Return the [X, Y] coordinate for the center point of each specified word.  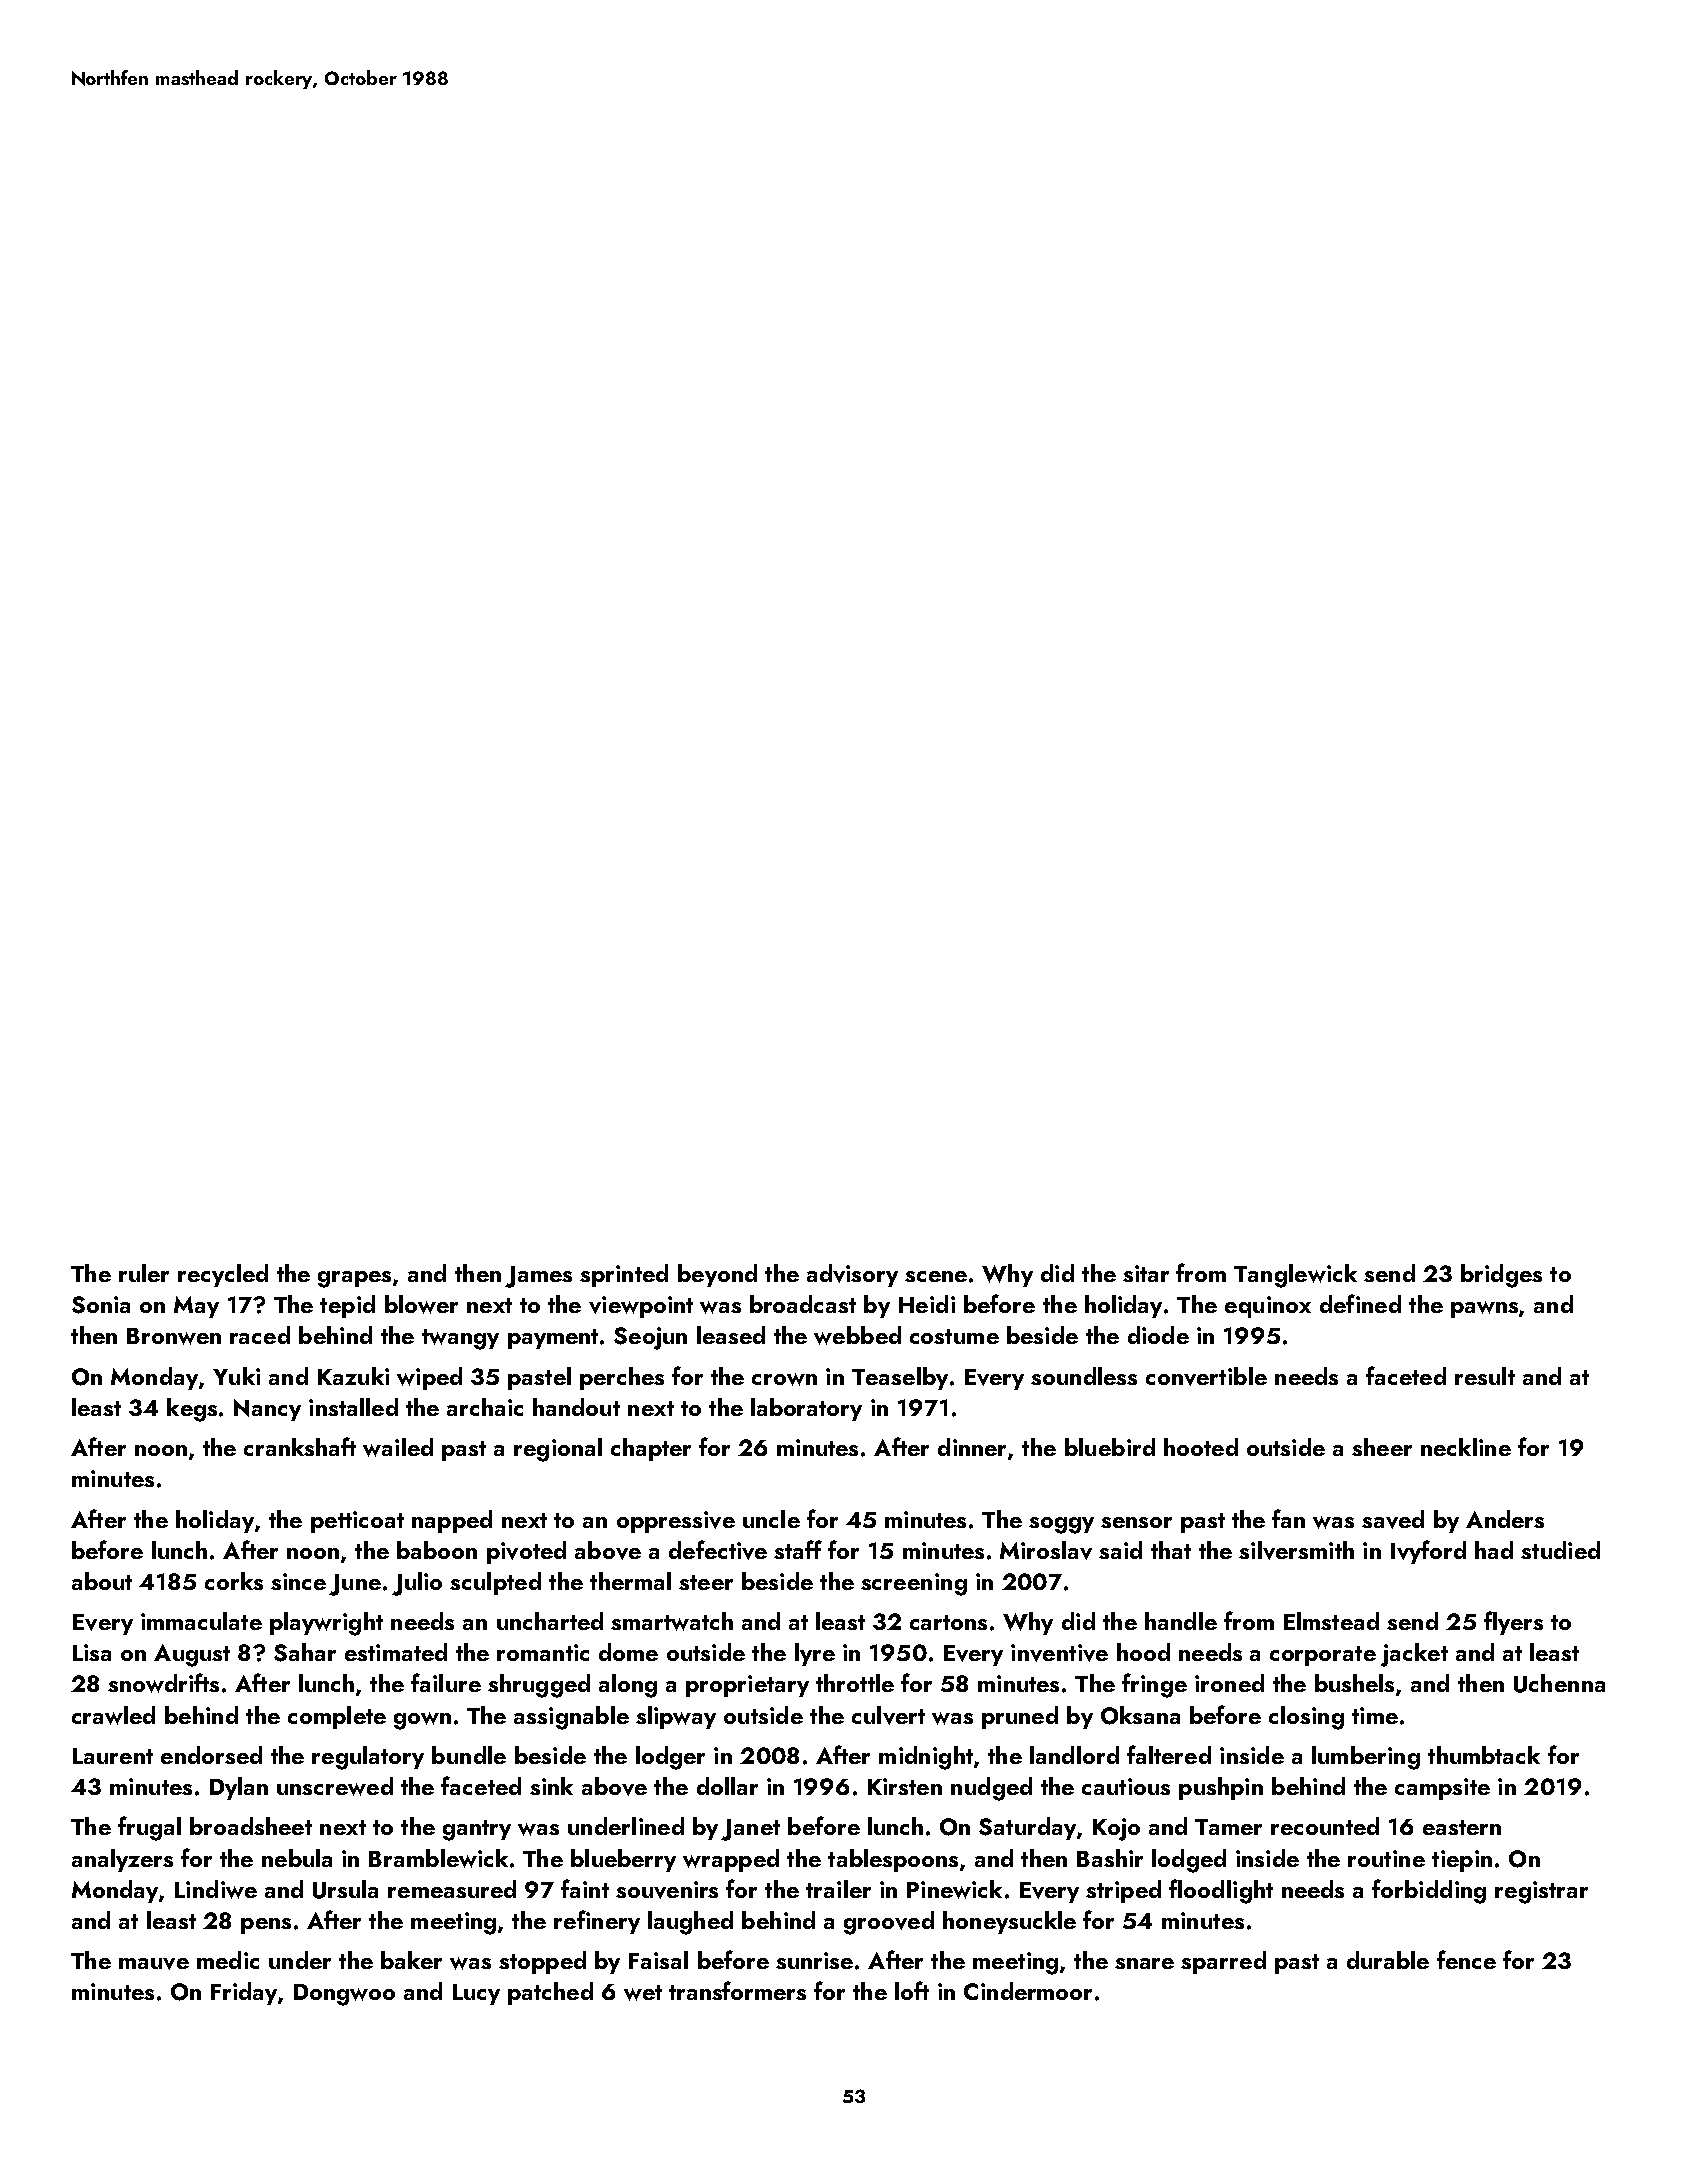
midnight [926, 1758]
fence [1466, 1959]
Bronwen [174, 1336]
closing [1306, 1718]
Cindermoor [1028, 1991]
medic [228, 1960]
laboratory [806, 1409]
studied [1560, 1550]
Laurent [113, 1756]
